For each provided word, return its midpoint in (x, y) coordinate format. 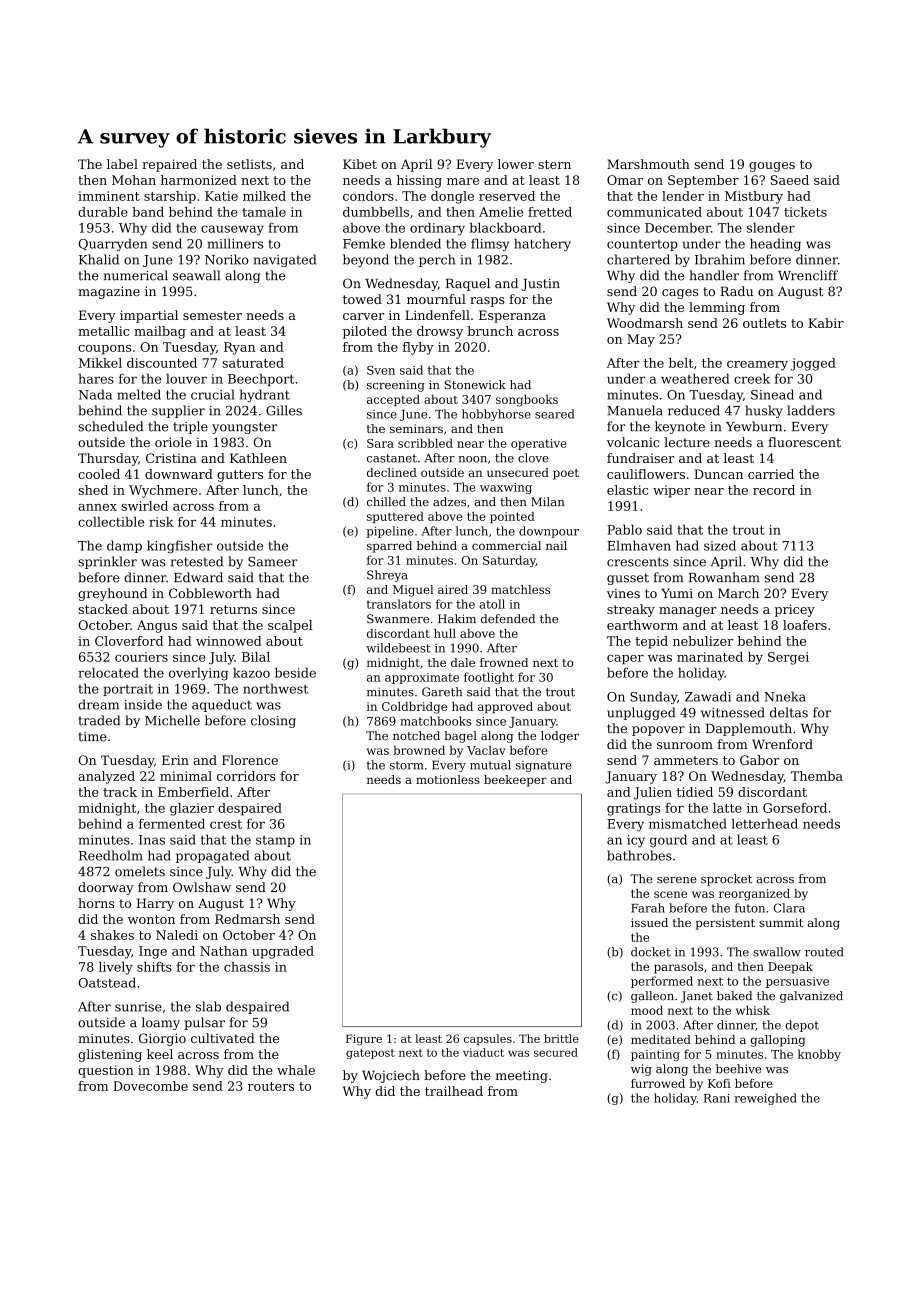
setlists (249, 164)
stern (554, 164)
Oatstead (107, 982)
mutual (490, 765)
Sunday (653, 697)
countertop (642, 245)
